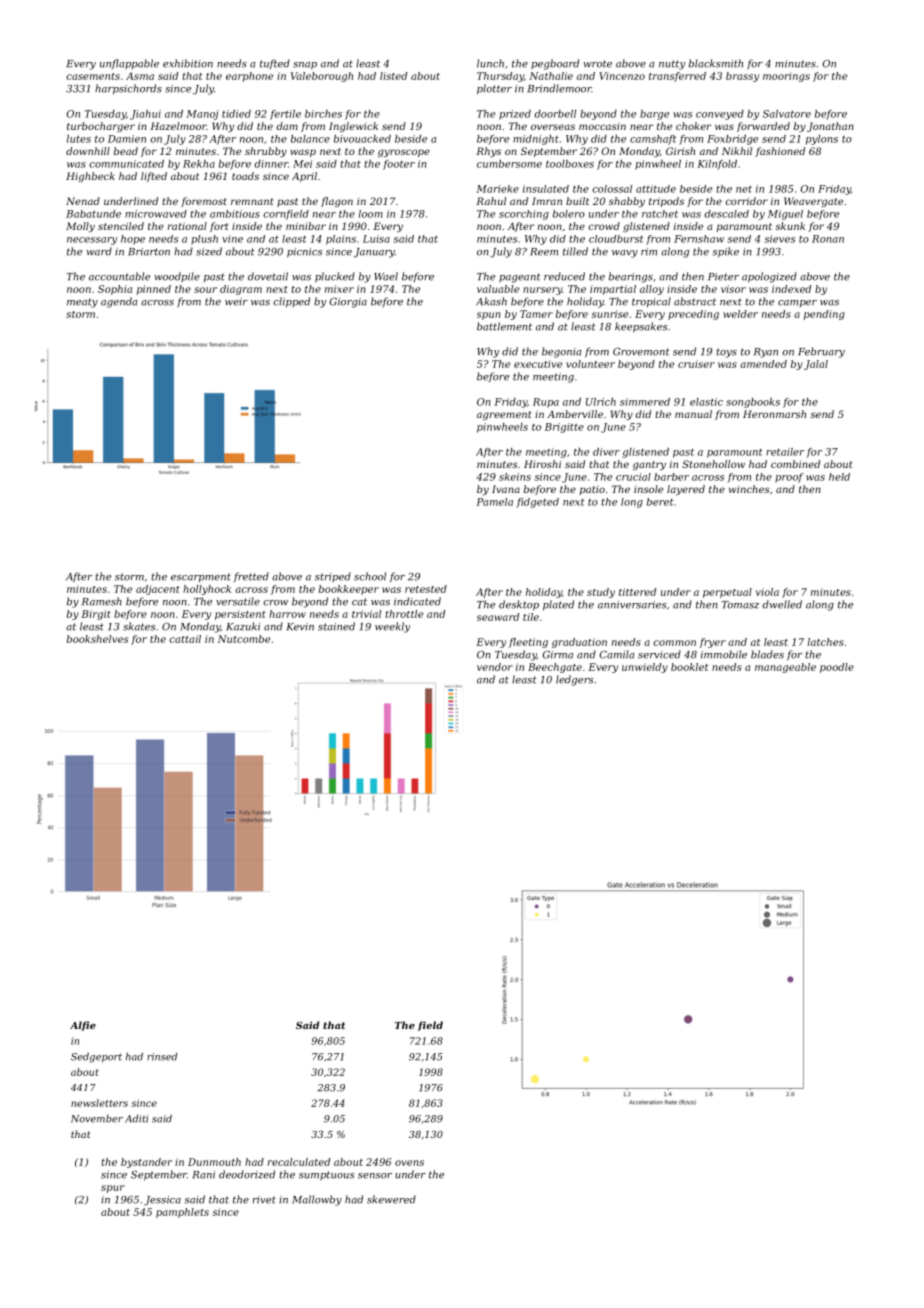 Image resolution: width=924 pixels, height=1308 pixels. What do you see at coordinates (837, 668) in the screenshot?
I see `poodle` at bounding box center [837, 668].
